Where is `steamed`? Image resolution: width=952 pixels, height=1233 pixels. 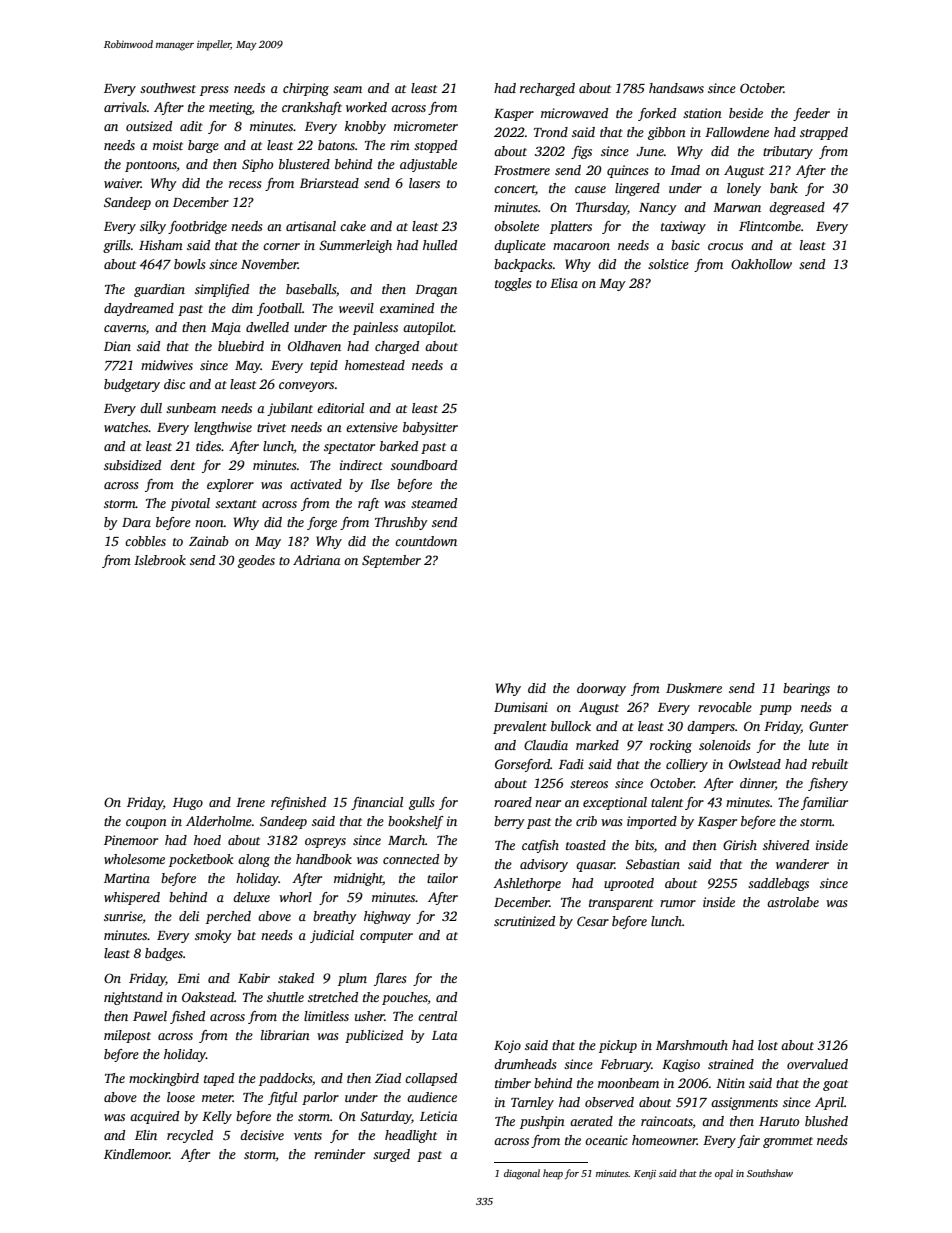
steamed is located at coordinates (434, 503).
